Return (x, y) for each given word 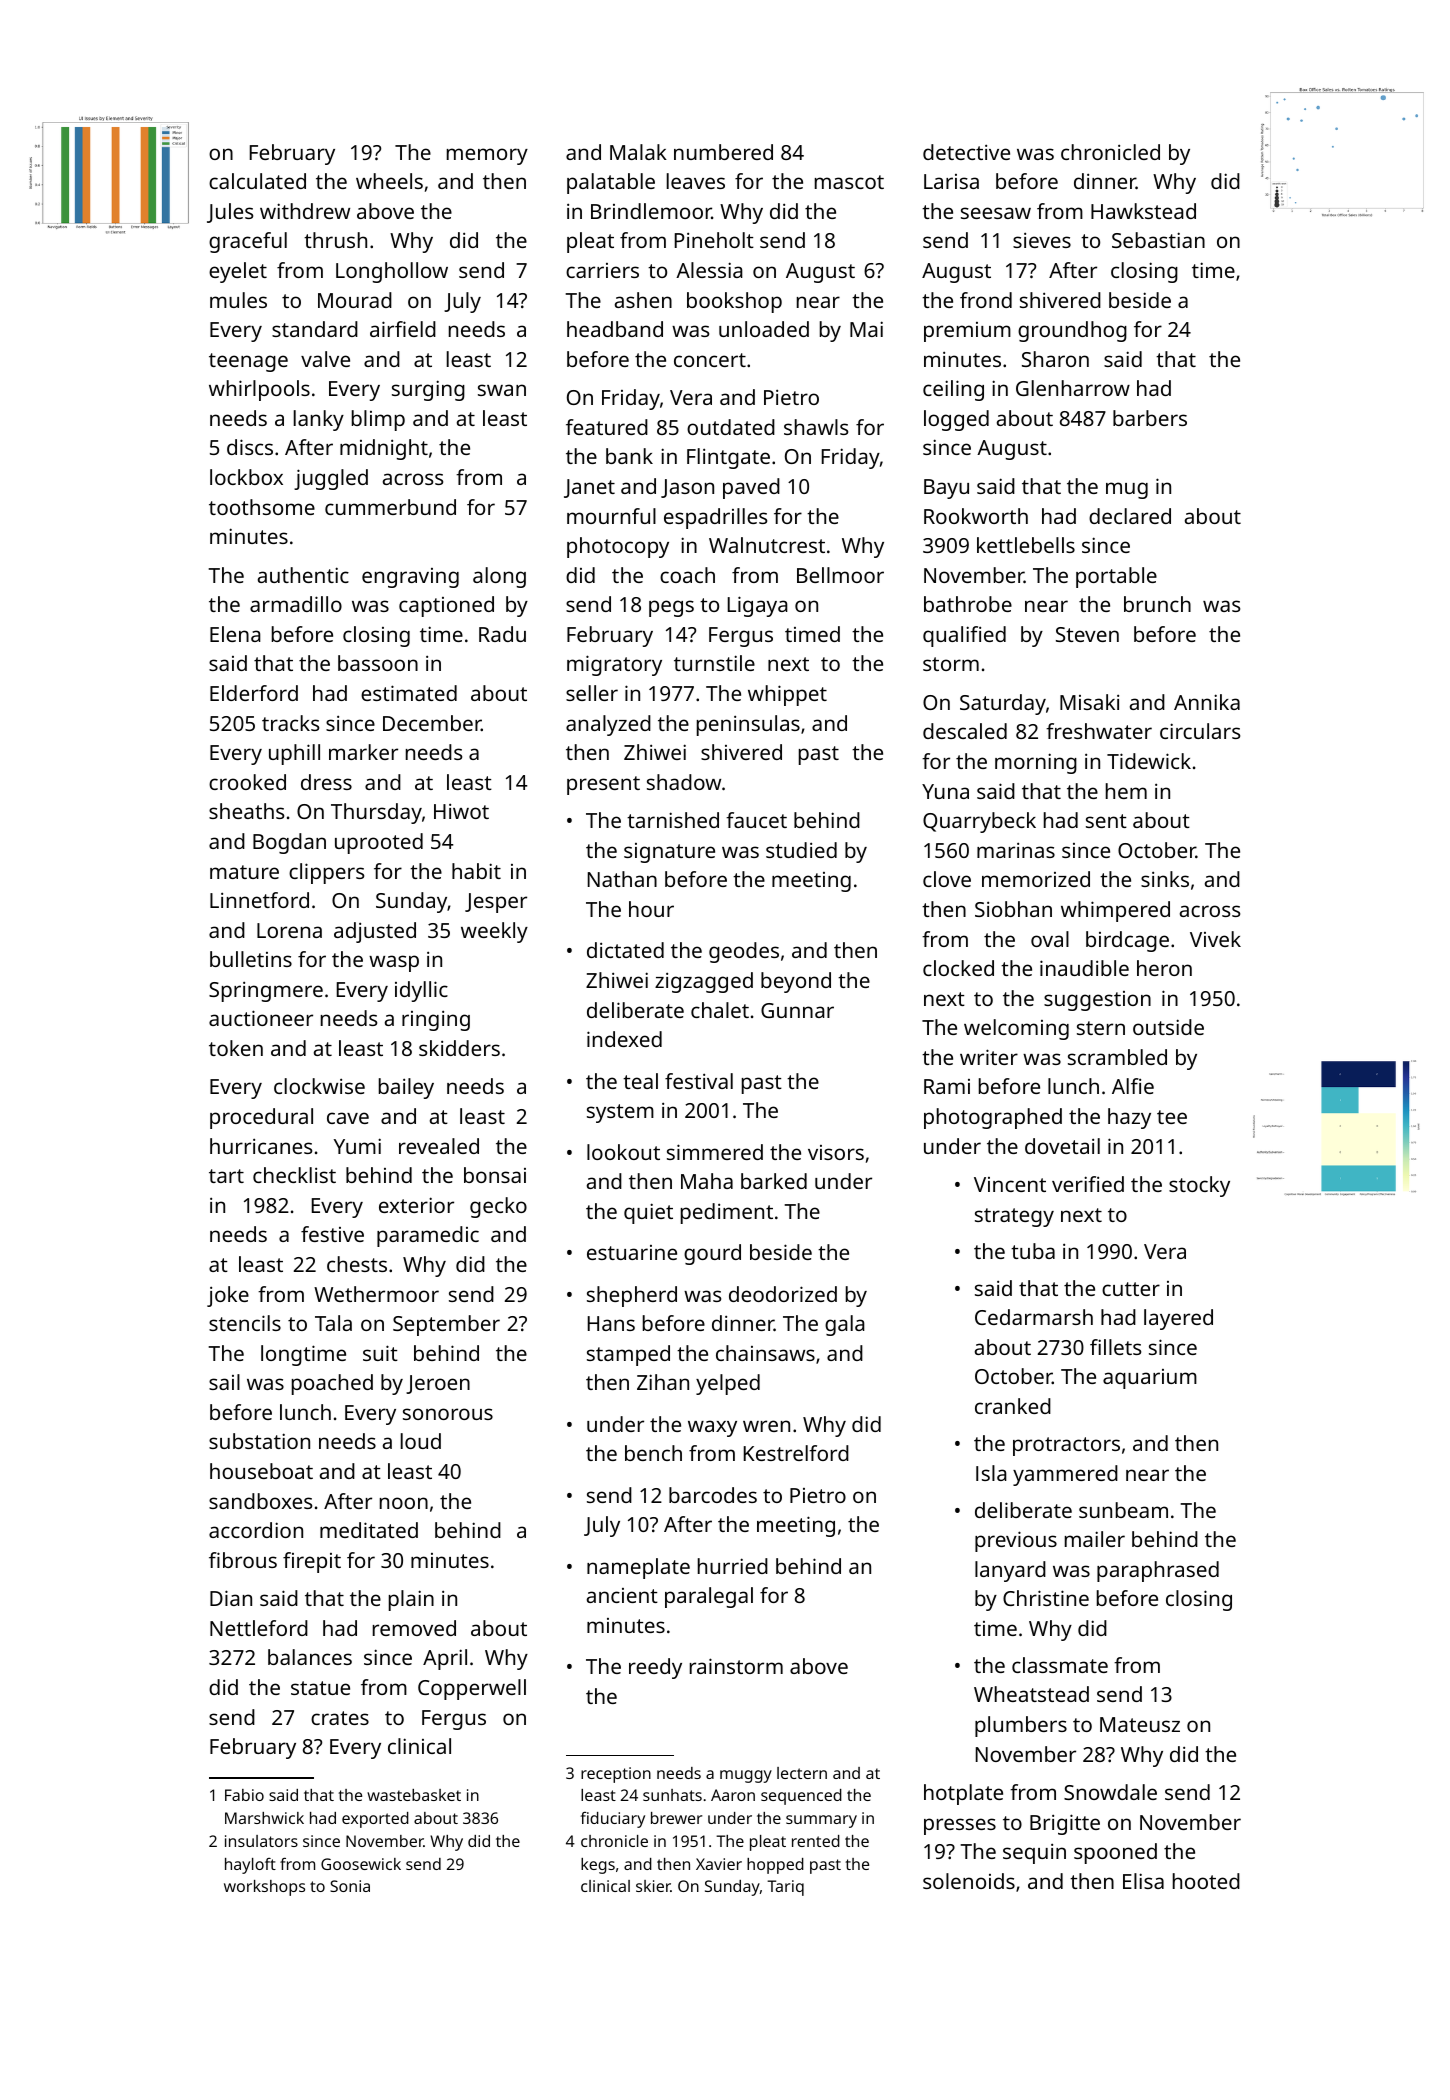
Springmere (266, 991)
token (236, 1048)
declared (1130, 516)
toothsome (262, 507)
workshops (264, 1888)
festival (699, 1081)
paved (751, 488)
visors (836, 1152)
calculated (257, 181)
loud (421, 1441)
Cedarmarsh (1034, 1317)
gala (845, 1325)
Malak (638, 152)
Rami (947, 1086)
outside (1168, 1027)
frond (986, 300)
